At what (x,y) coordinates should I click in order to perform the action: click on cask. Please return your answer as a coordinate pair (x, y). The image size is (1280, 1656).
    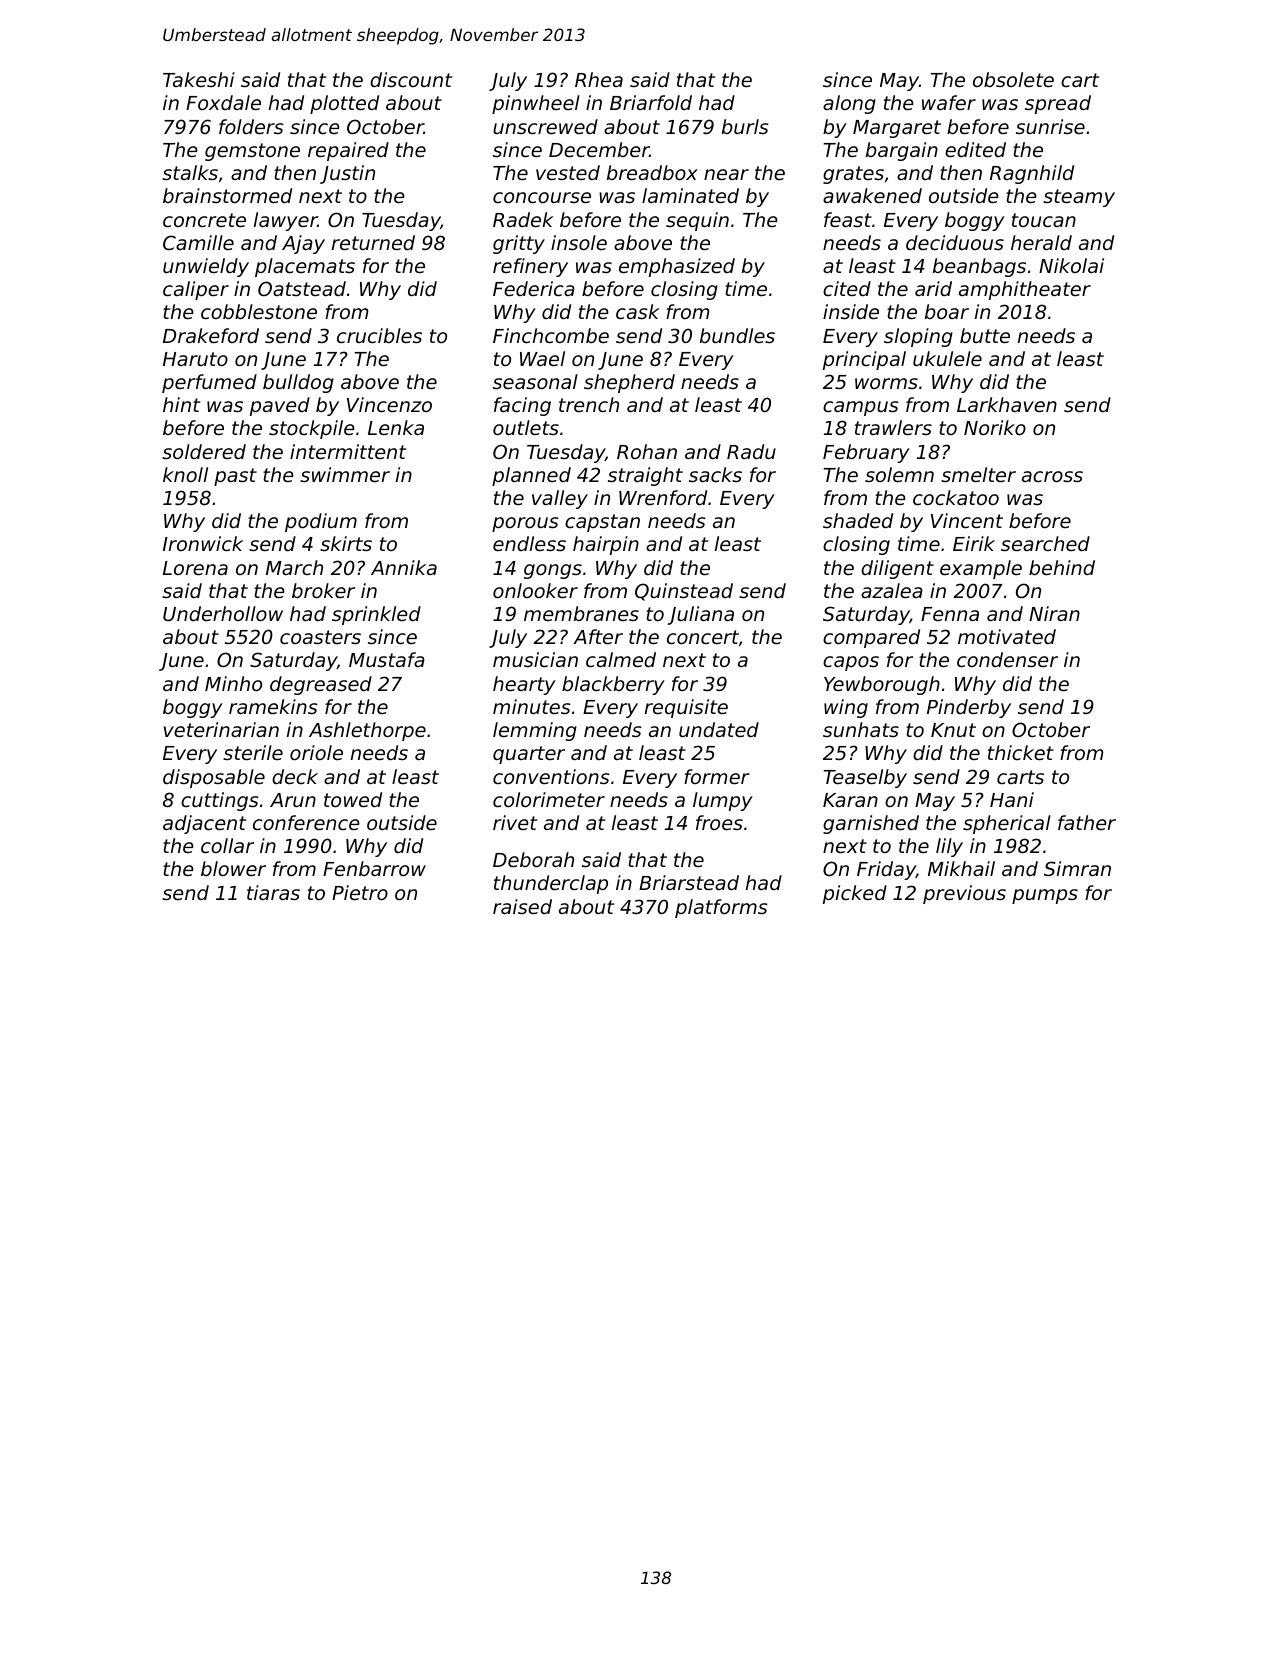
    Looking at the image, I should click on (638, 311).
